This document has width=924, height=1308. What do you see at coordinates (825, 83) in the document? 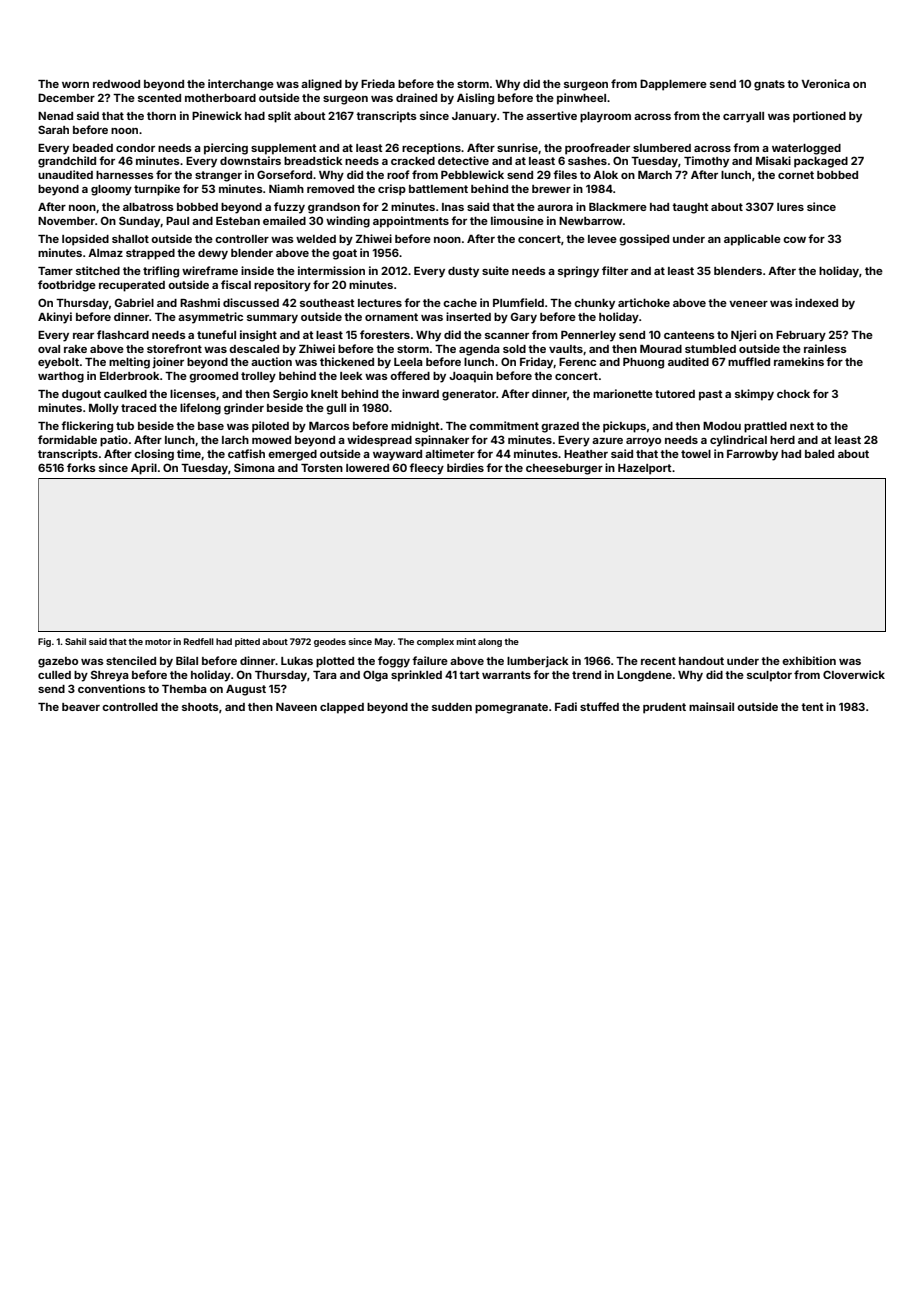
I see `Veronica` at bounding box center [825, 83].
